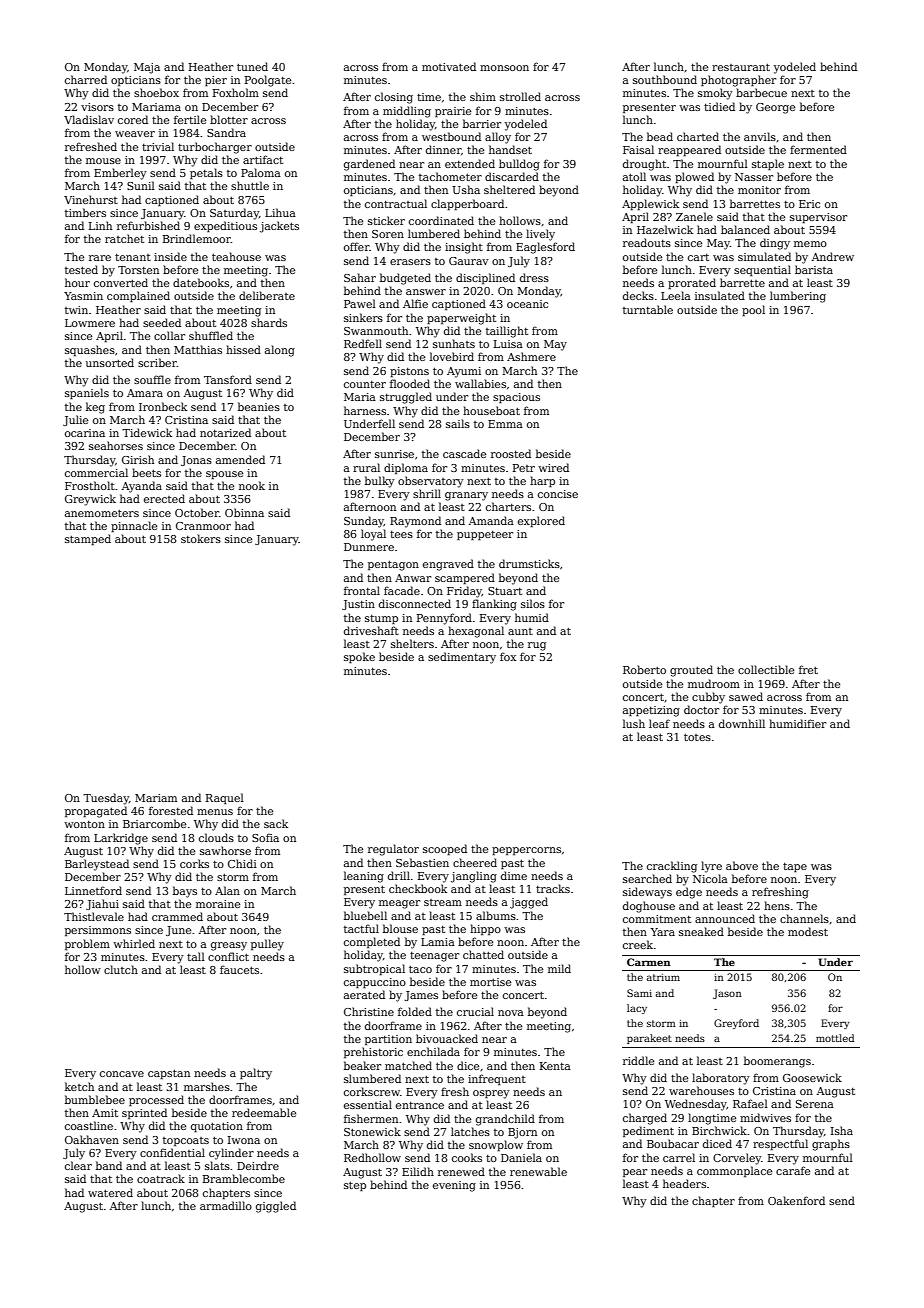 Image resolution: width=924 pixels, height=1308 pixels. Describe the element at coordinates (665, 79) in the screenshot. I see `southbound` at that location.
